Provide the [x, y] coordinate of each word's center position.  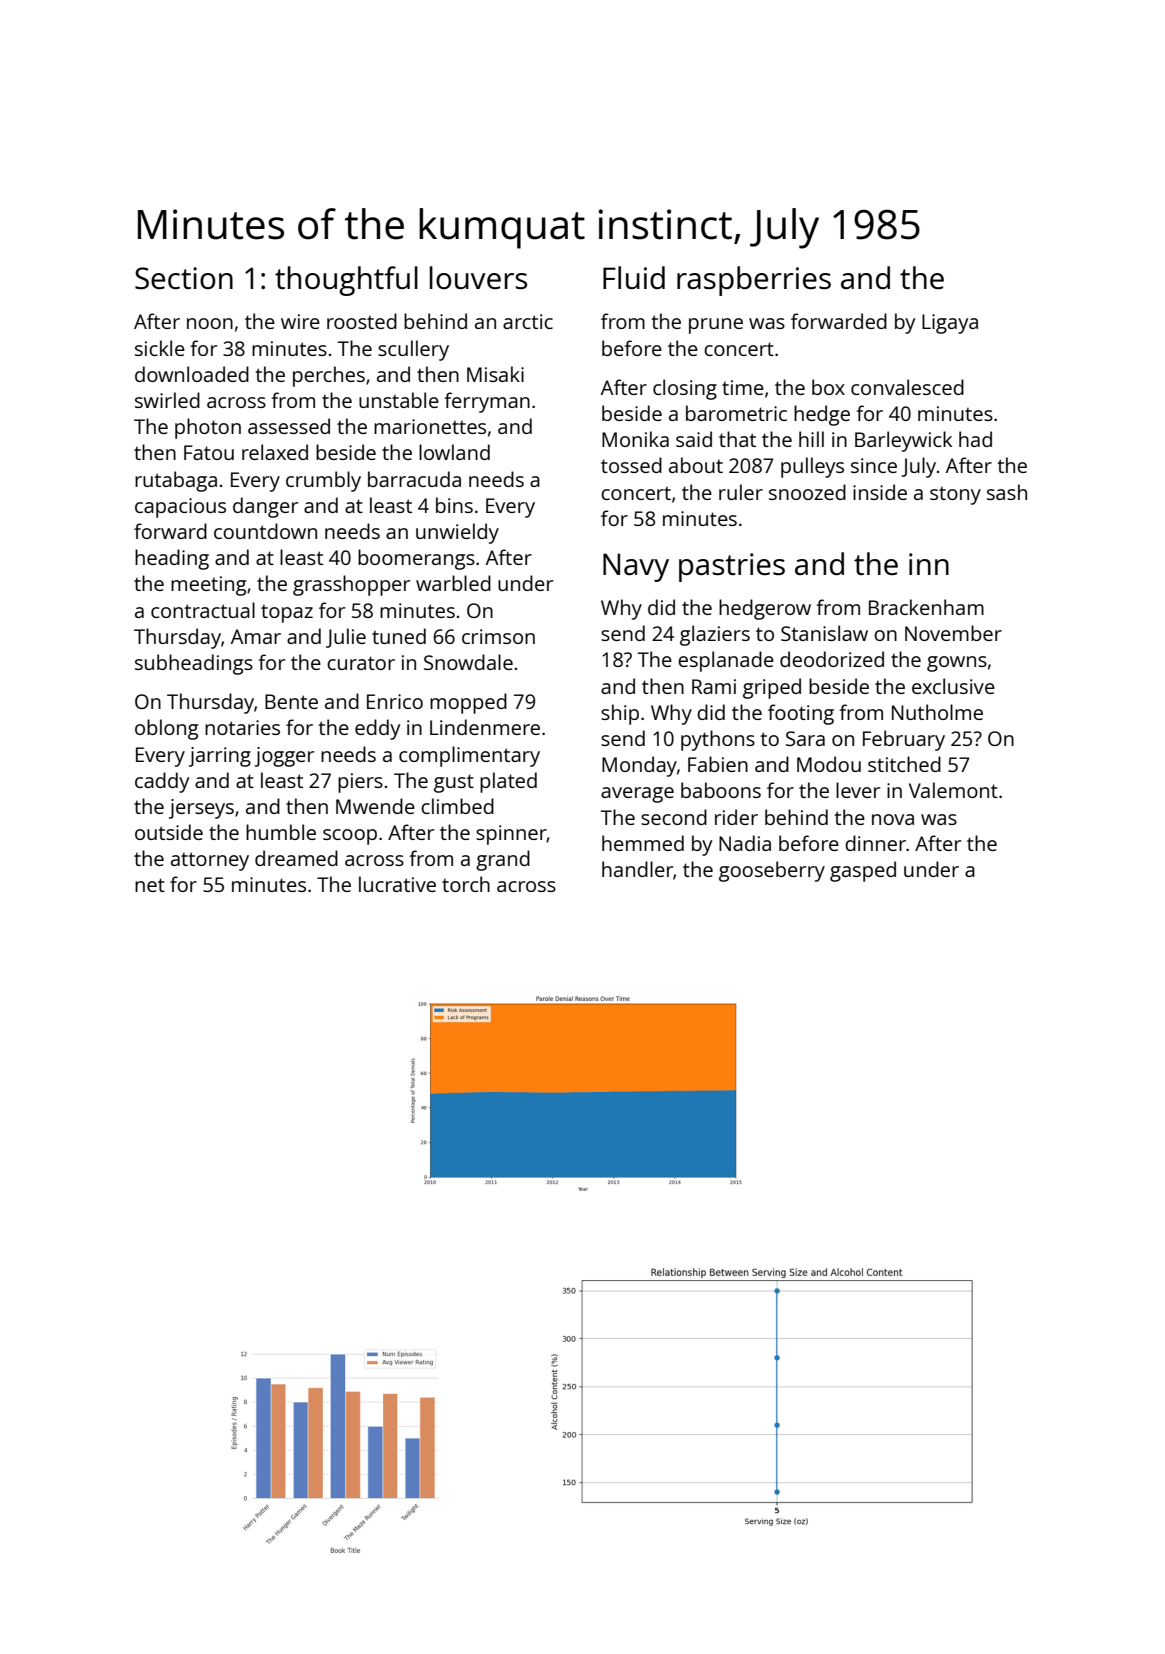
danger [265, 507]
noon [210, 323]
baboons [721, 790]
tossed [631, 465]
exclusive [953, 686]
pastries [732, 567]
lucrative [397, 884]
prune [716, 326]
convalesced [907, 387]
